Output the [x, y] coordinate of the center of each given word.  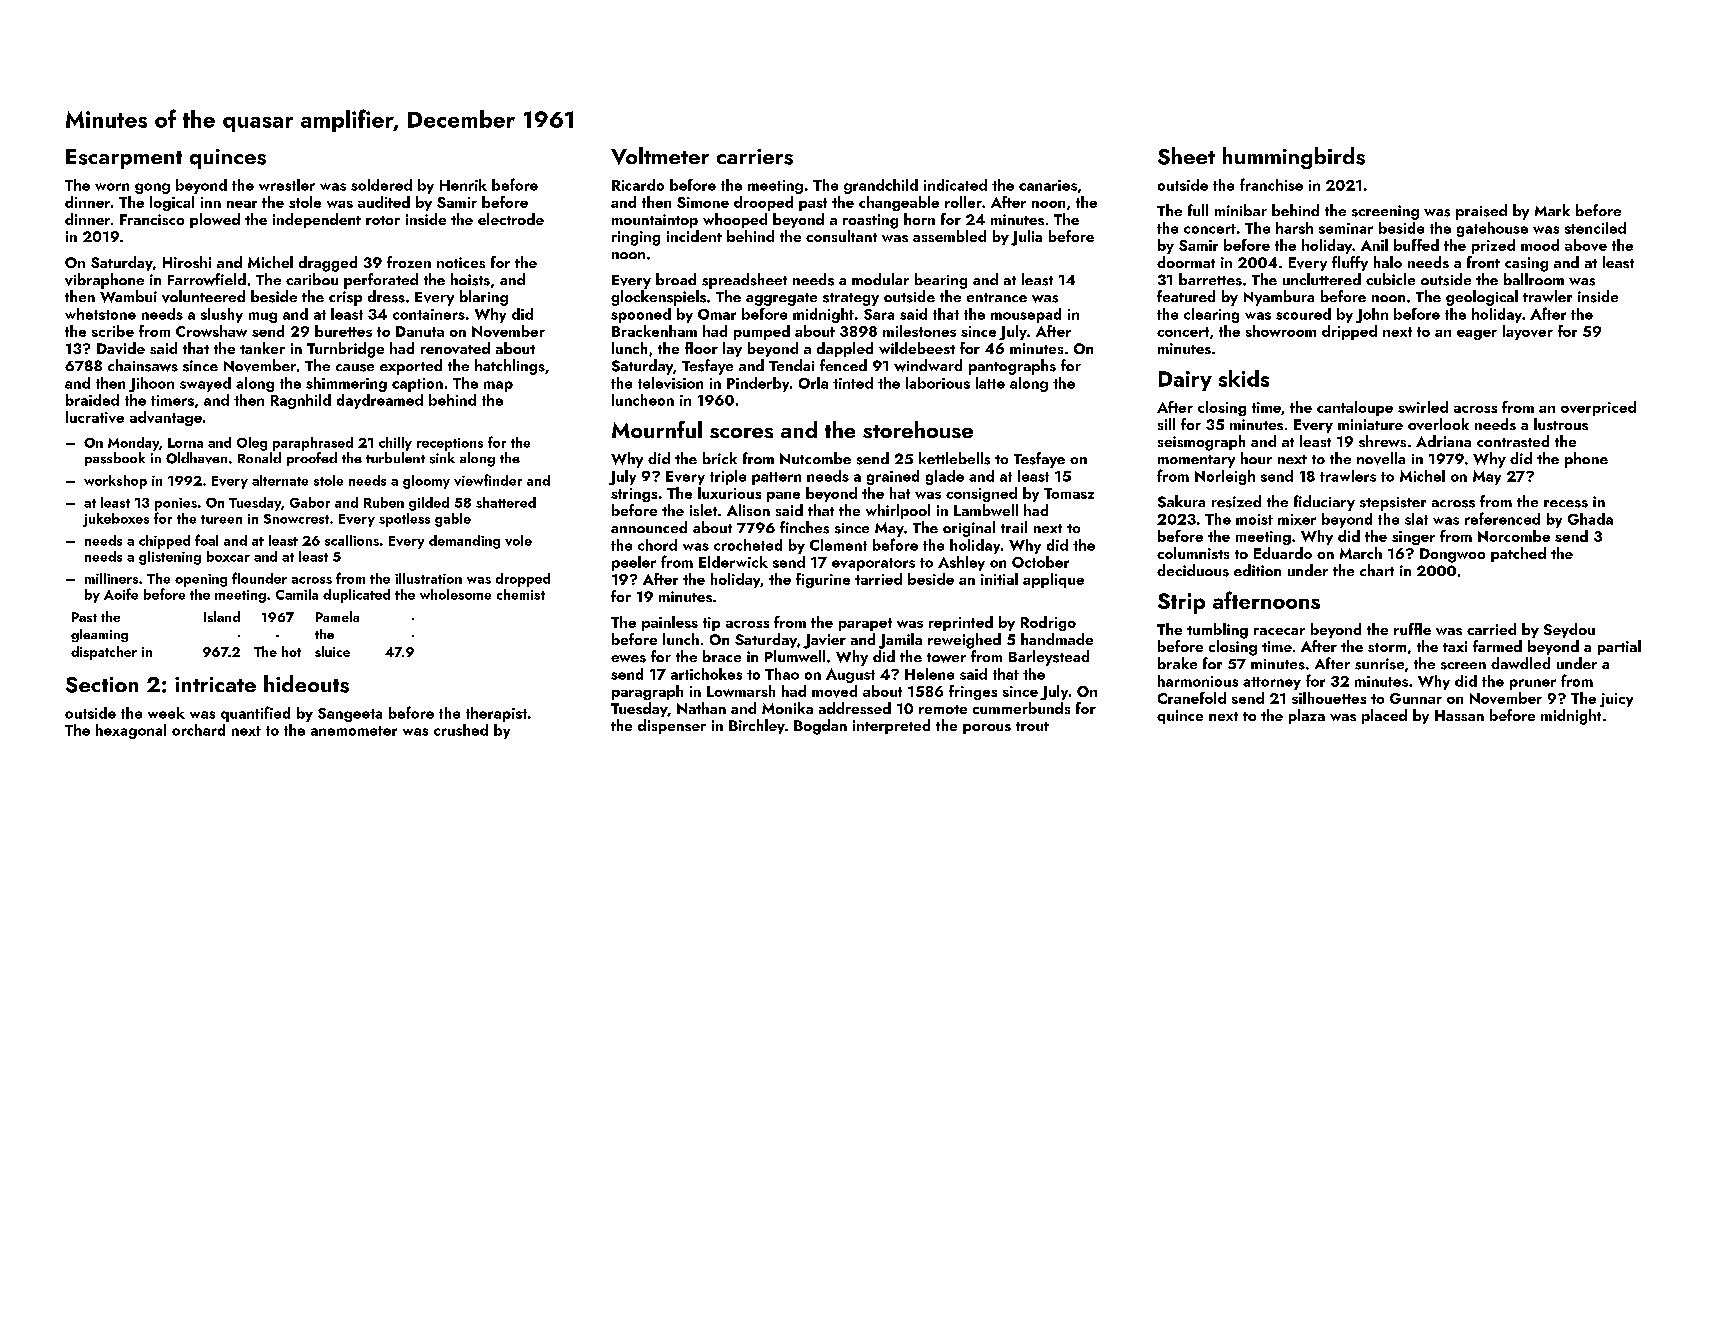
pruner [1533, 684]
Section [102, 685]
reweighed [964, 641]
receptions [450, 444]
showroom [1281, 331]
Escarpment [124, 159]
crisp [345, 298]
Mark [1552, 210]
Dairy [1185, 381]
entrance [997, 297]
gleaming [99, 635]
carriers [755, 157]
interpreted [891, 726]
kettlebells [954, 458]
